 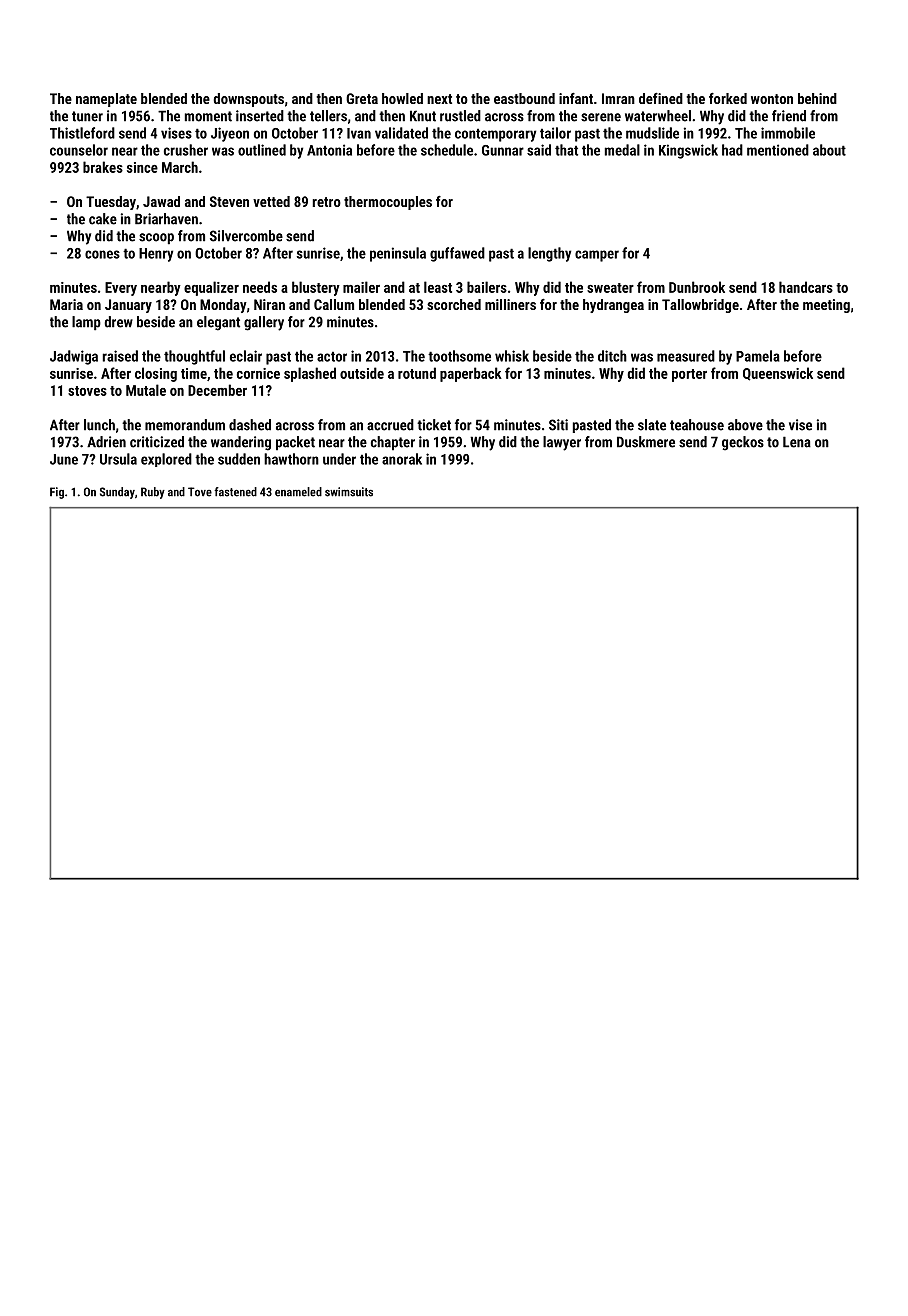 I want to click on forked, so click(x=728, y=98).
